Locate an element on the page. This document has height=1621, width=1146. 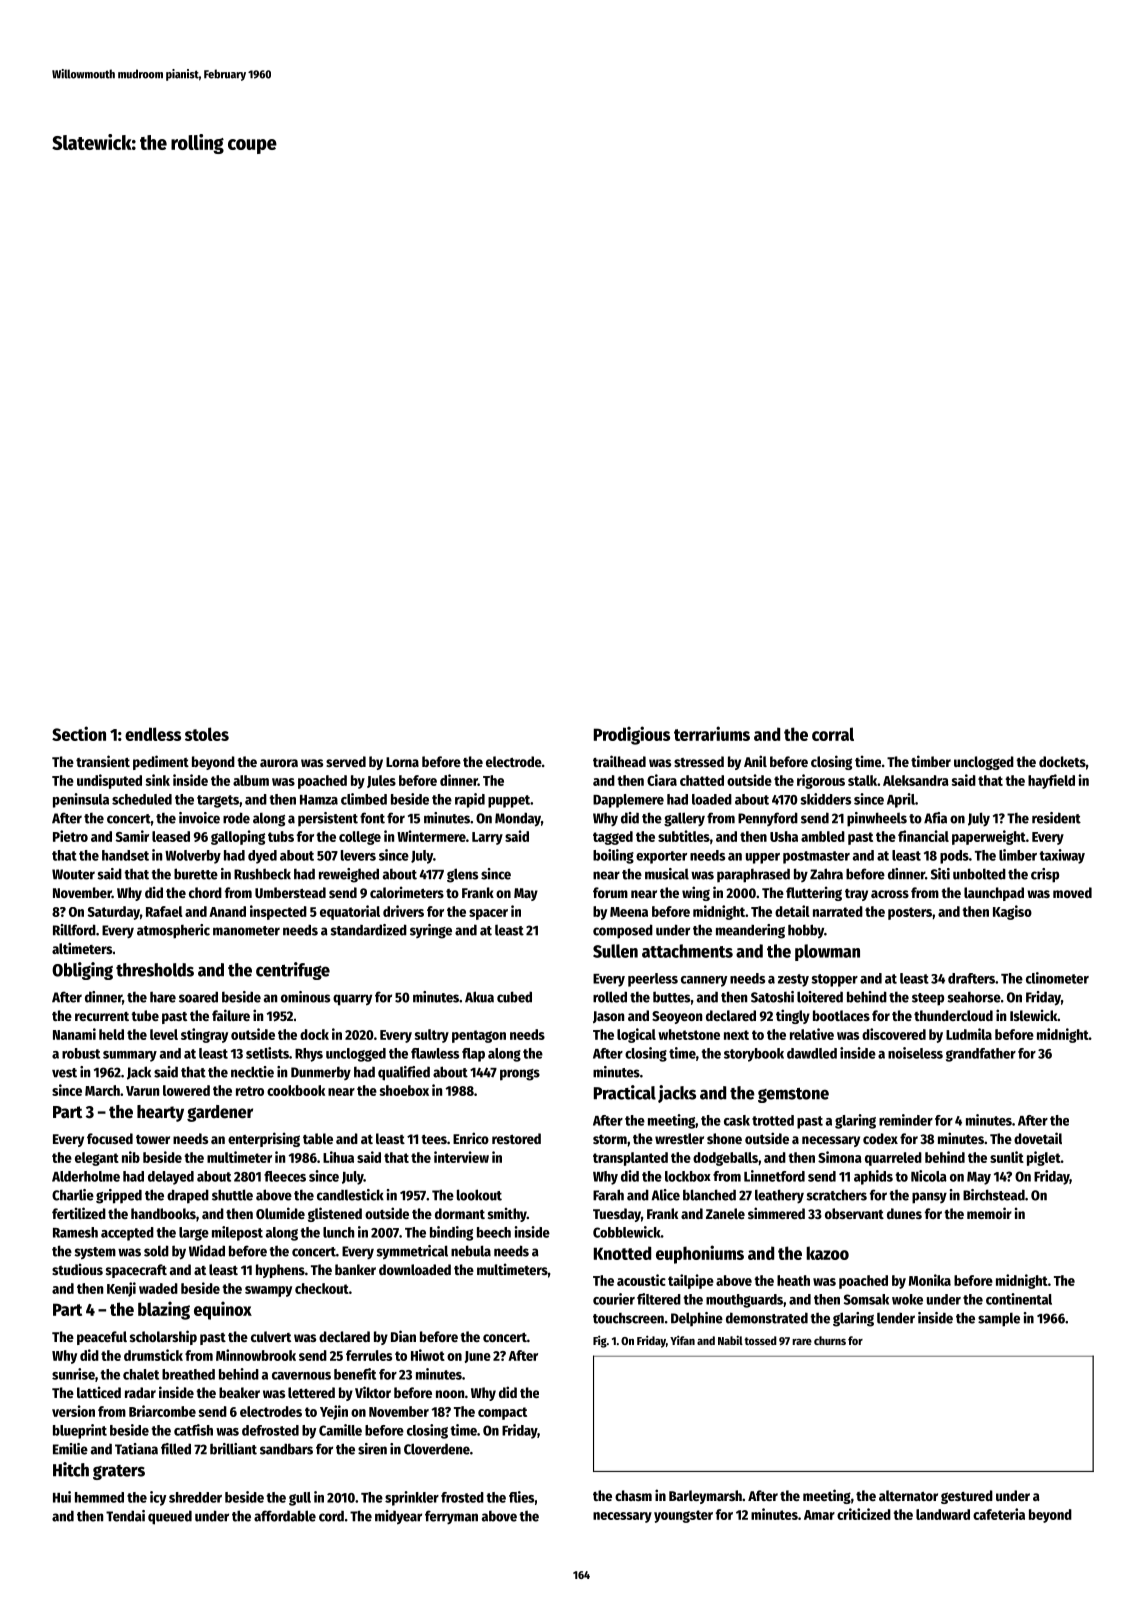
hayfield is located at coordinates (1051, 781).
